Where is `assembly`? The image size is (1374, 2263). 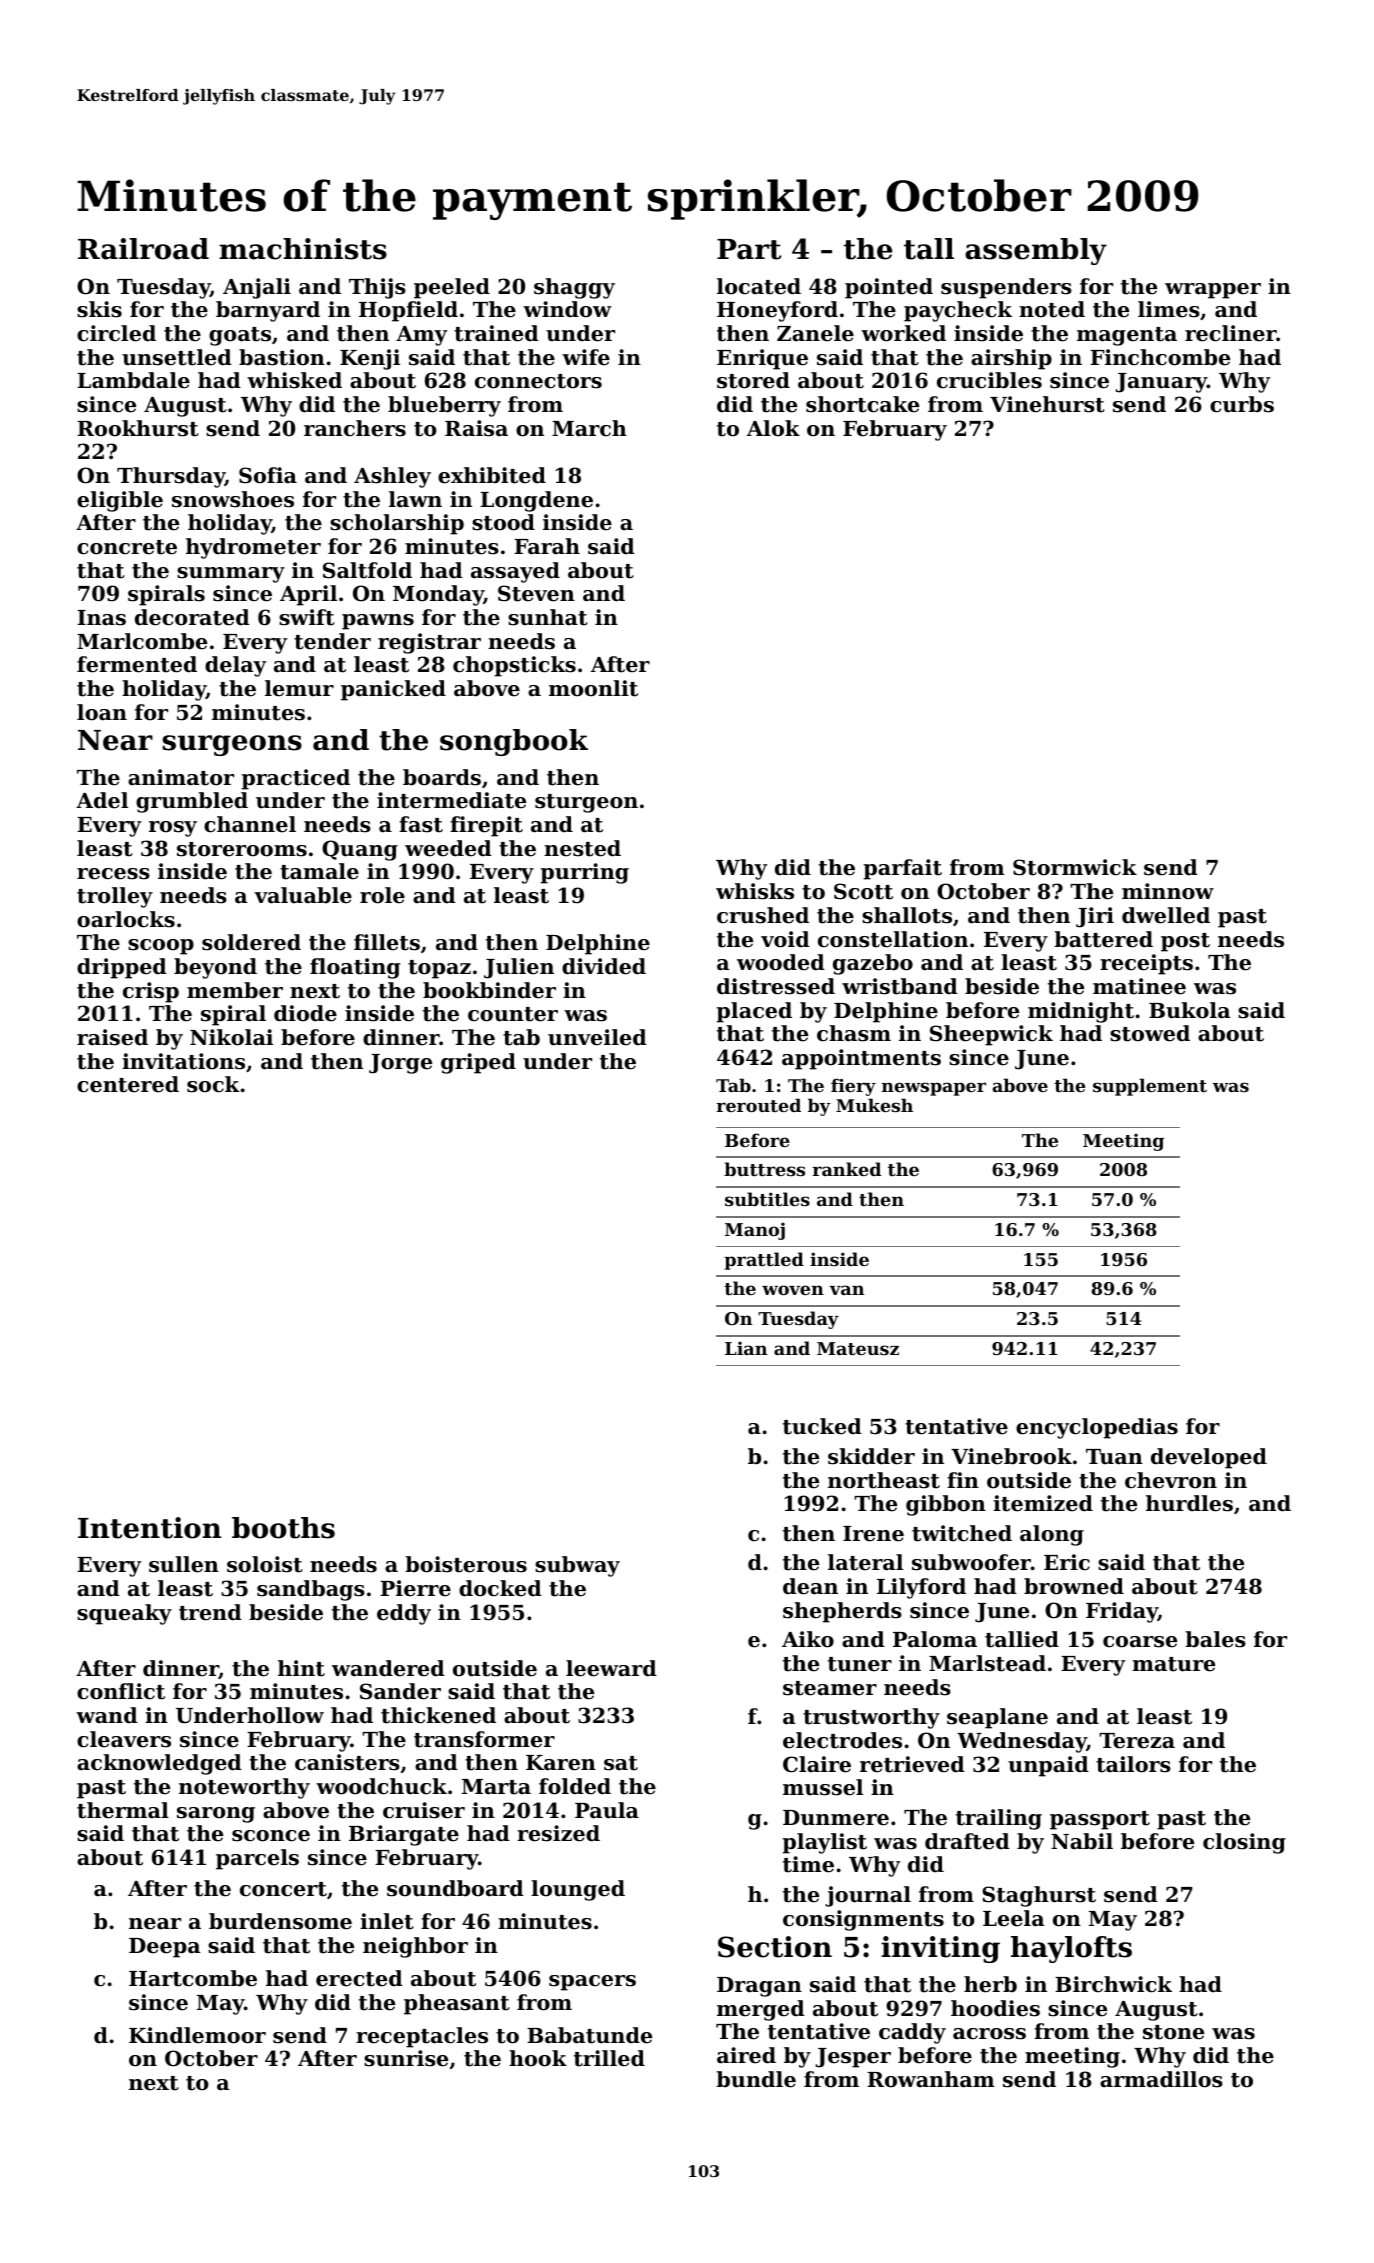 assembly is located at coordinates (1036, 251).
